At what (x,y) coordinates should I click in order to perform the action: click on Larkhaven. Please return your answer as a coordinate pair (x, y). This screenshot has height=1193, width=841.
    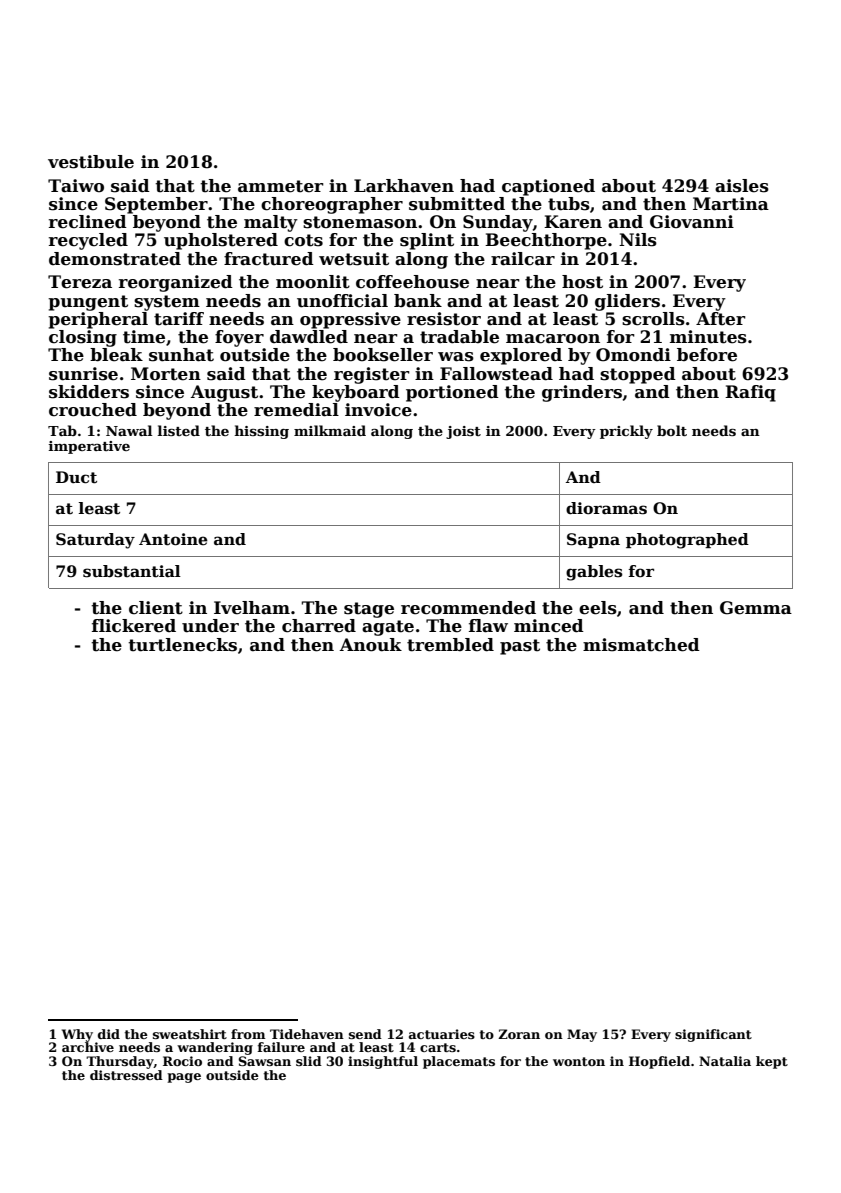
    Looking at the image, I should click on (404, 186).
